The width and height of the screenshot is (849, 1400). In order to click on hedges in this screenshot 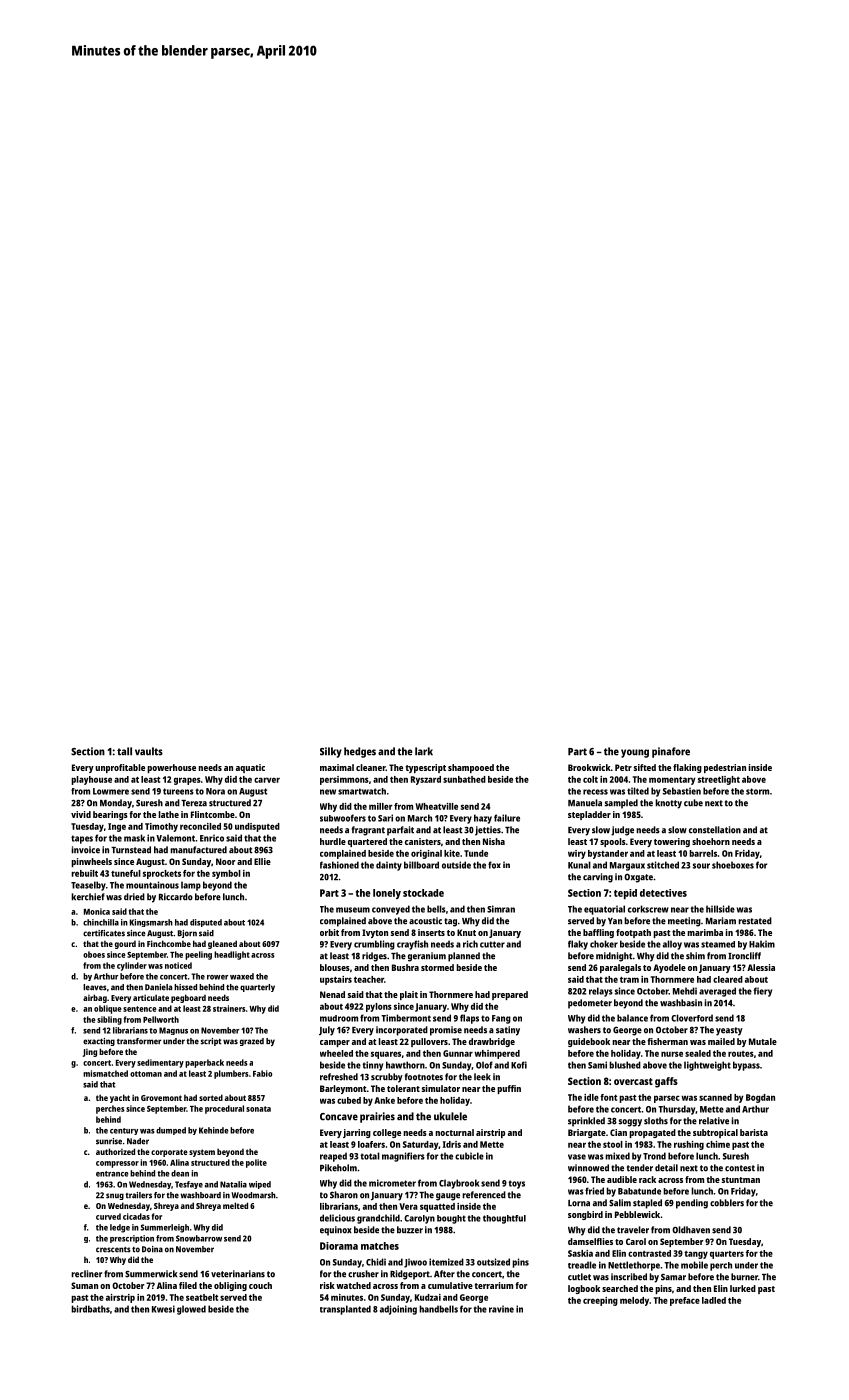, I will do `click(360, 752)`.
